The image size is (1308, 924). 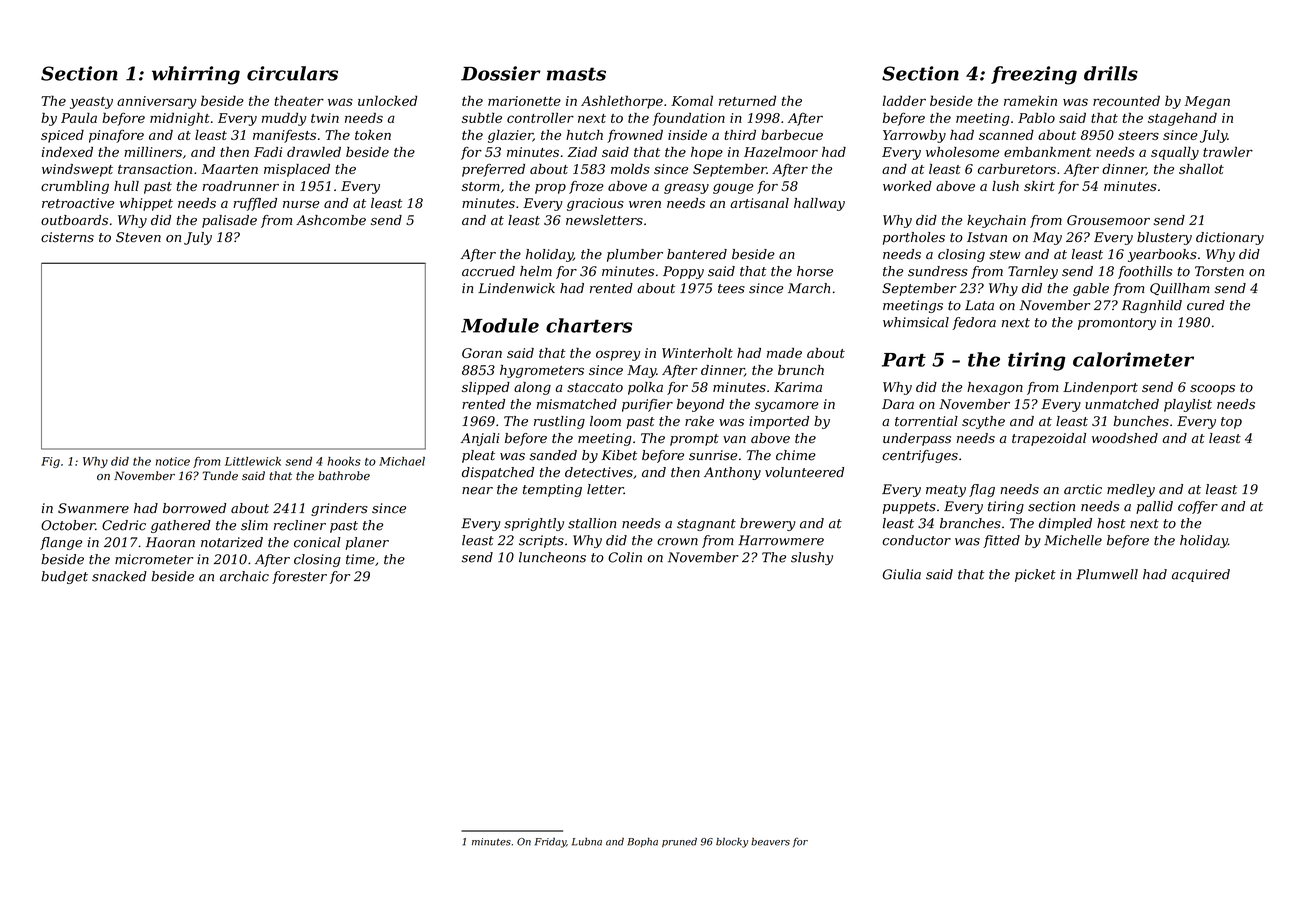 I want to click on tempting, so click(x=552, y=490).
